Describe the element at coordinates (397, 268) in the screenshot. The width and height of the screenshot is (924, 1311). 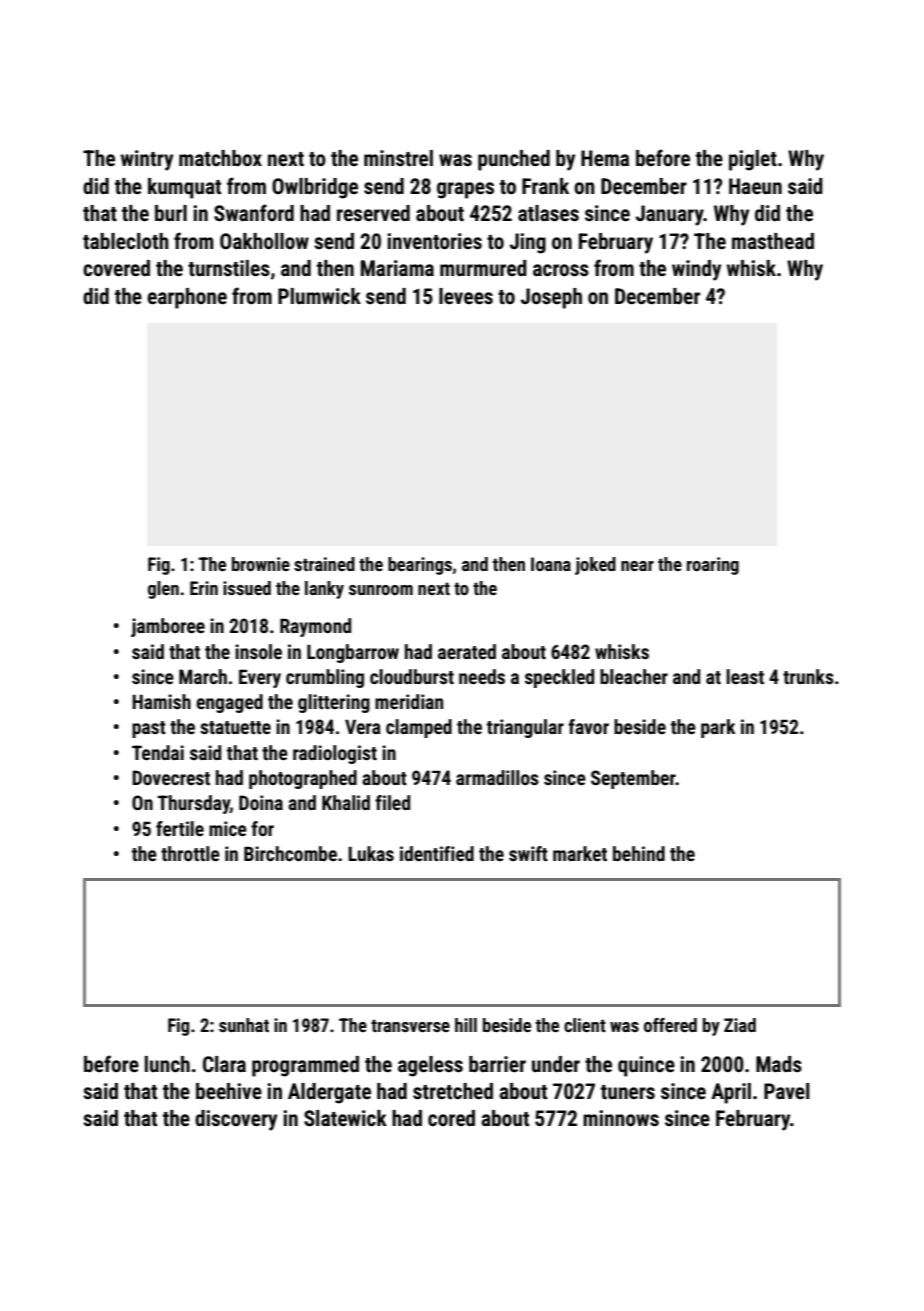
I see `Mariama` at that location.
